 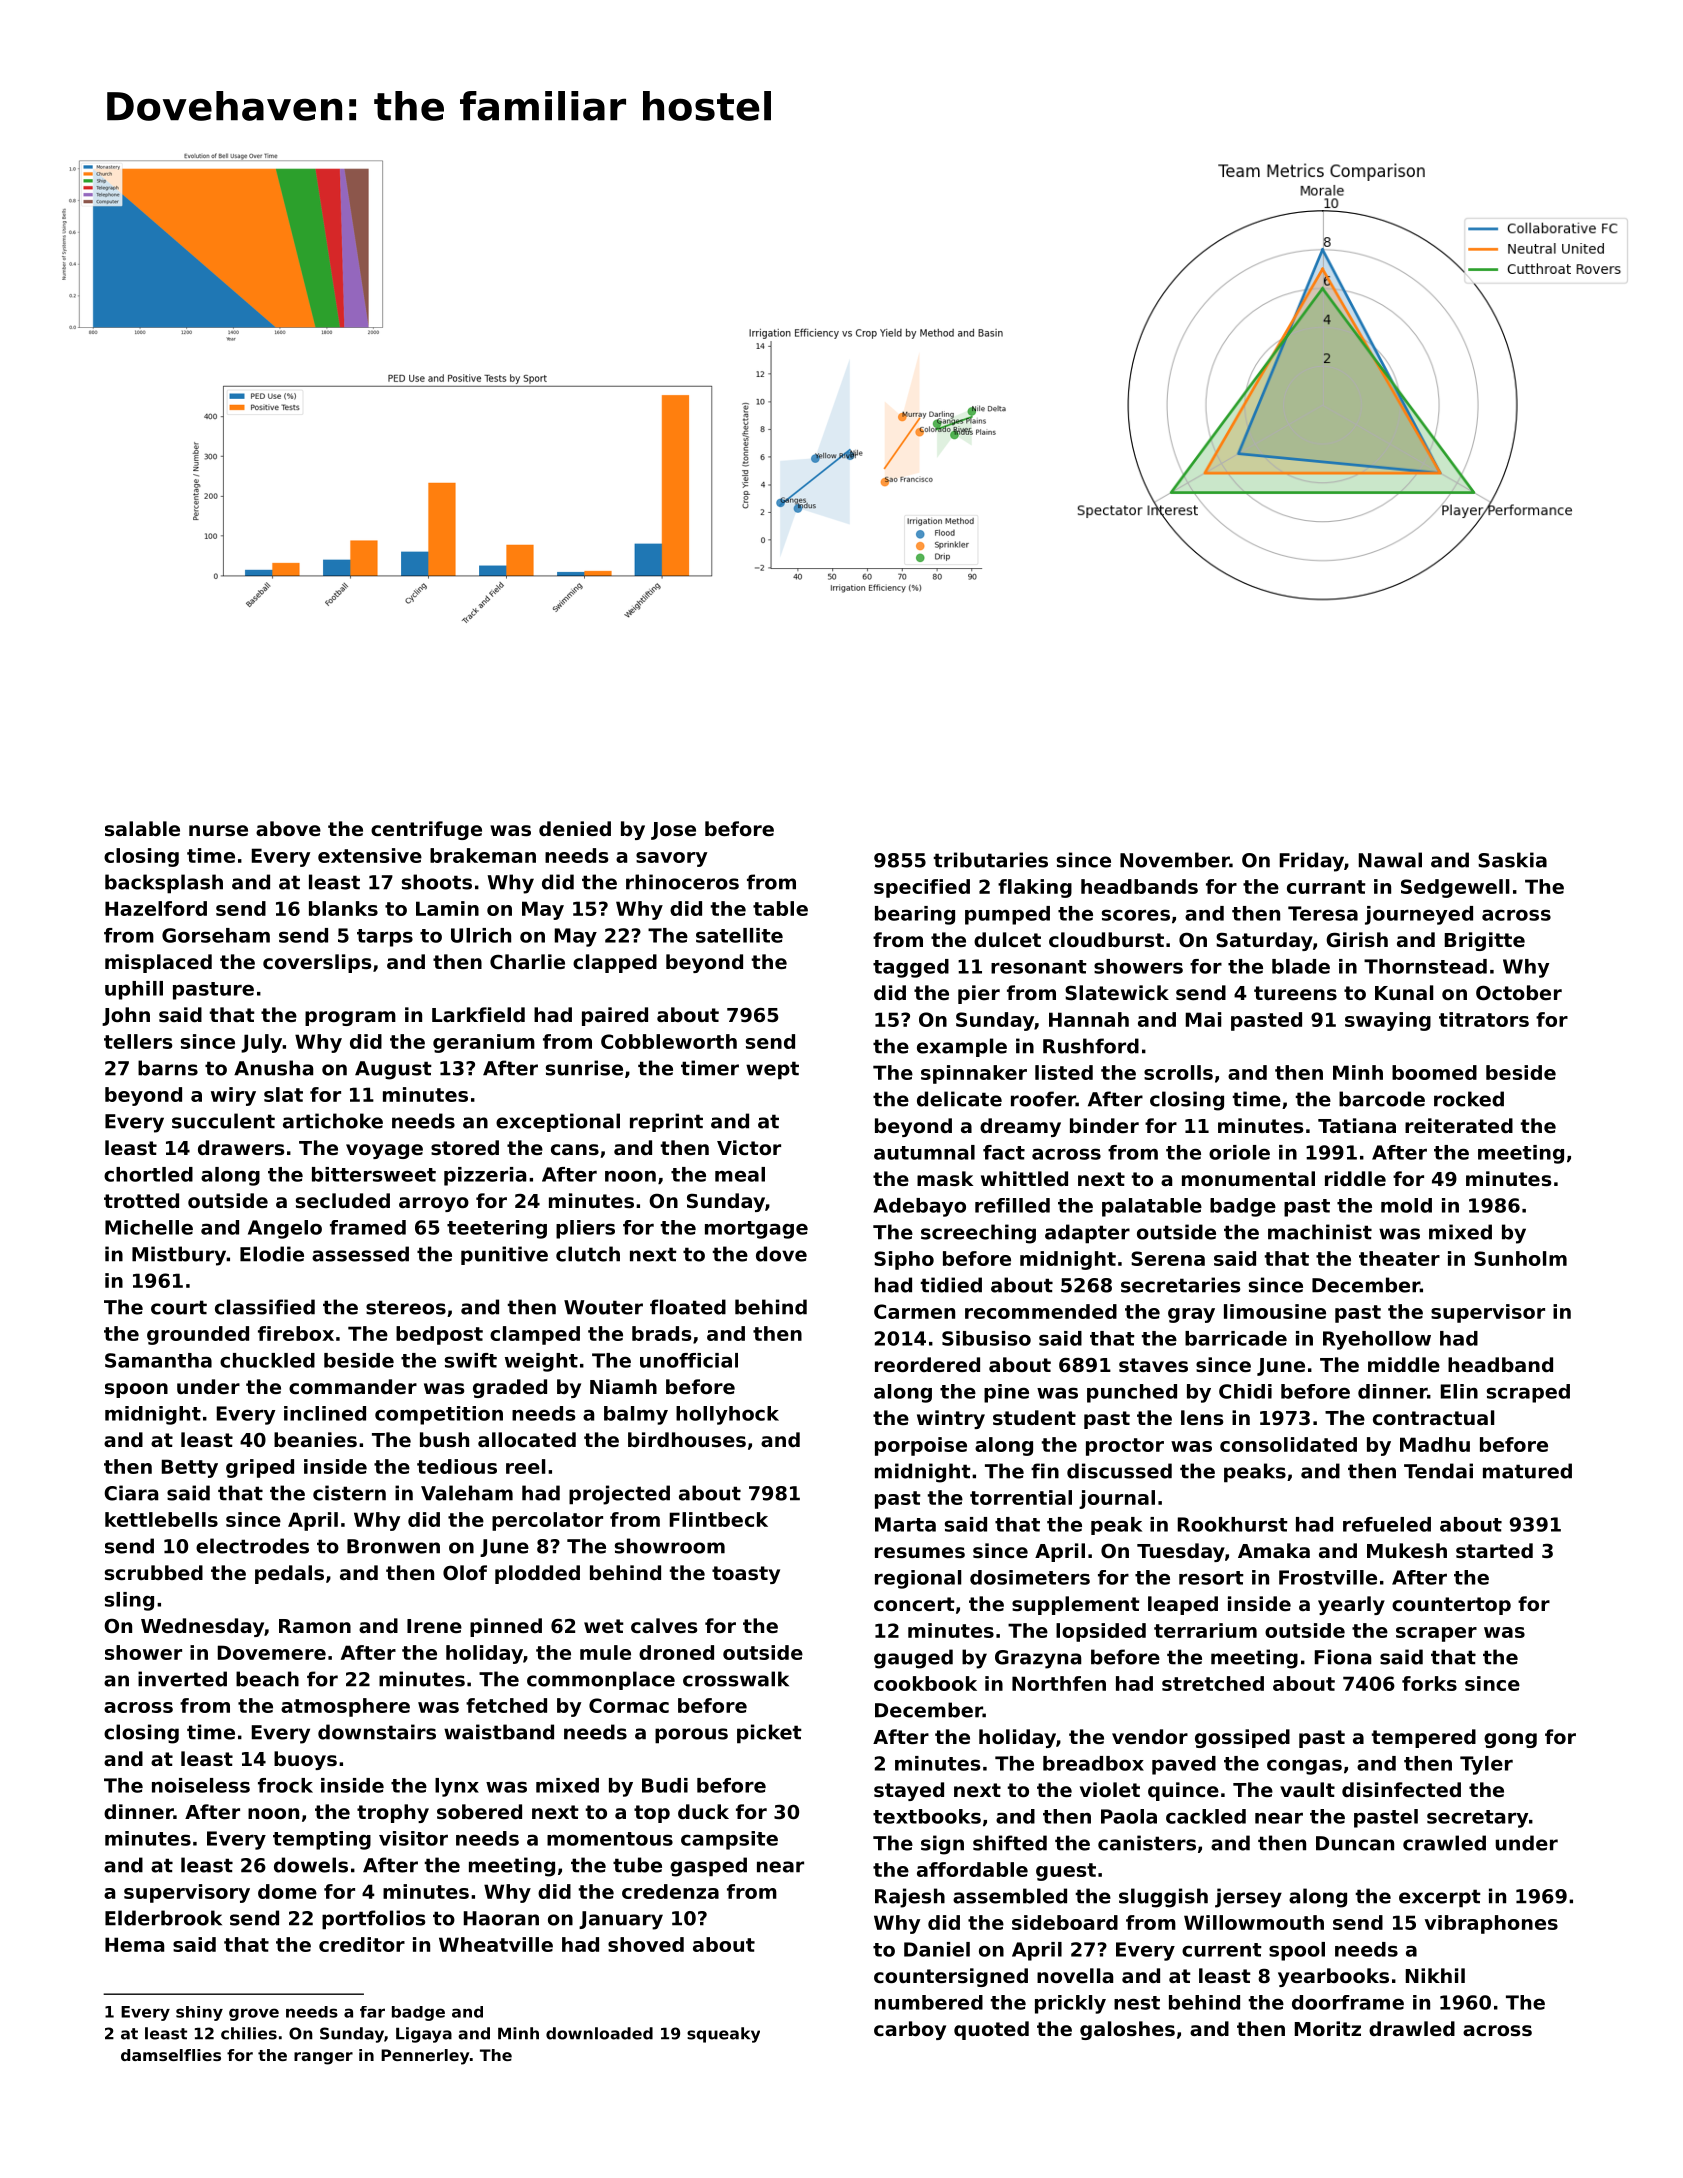 What do you see at coordinates (1377, 1340) in the screenshot?
I see `Ryehollow` at bounding box center [1377, 1340].
